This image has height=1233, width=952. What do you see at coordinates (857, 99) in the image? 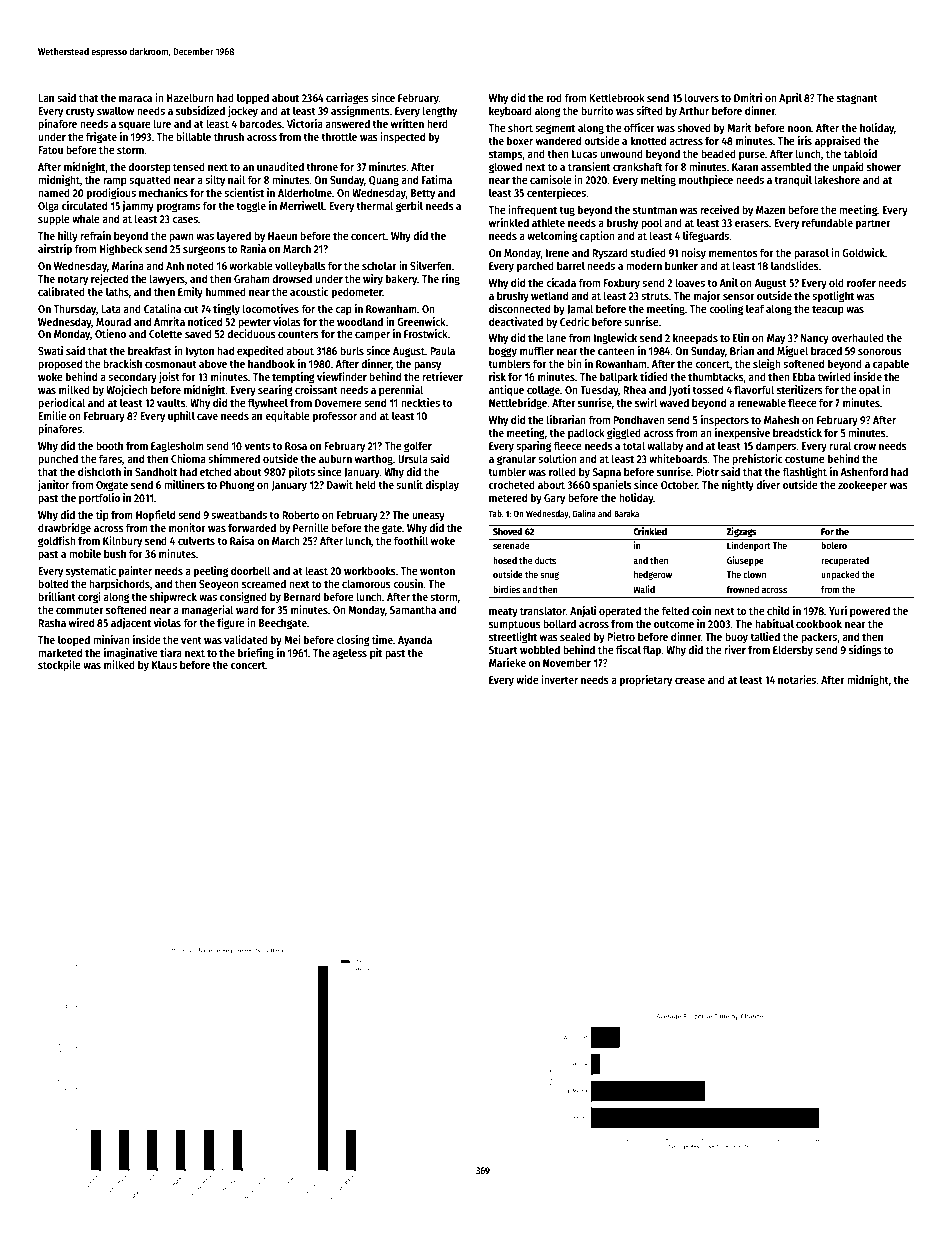
I see `stagnant` at bounding box center [857, 99].
